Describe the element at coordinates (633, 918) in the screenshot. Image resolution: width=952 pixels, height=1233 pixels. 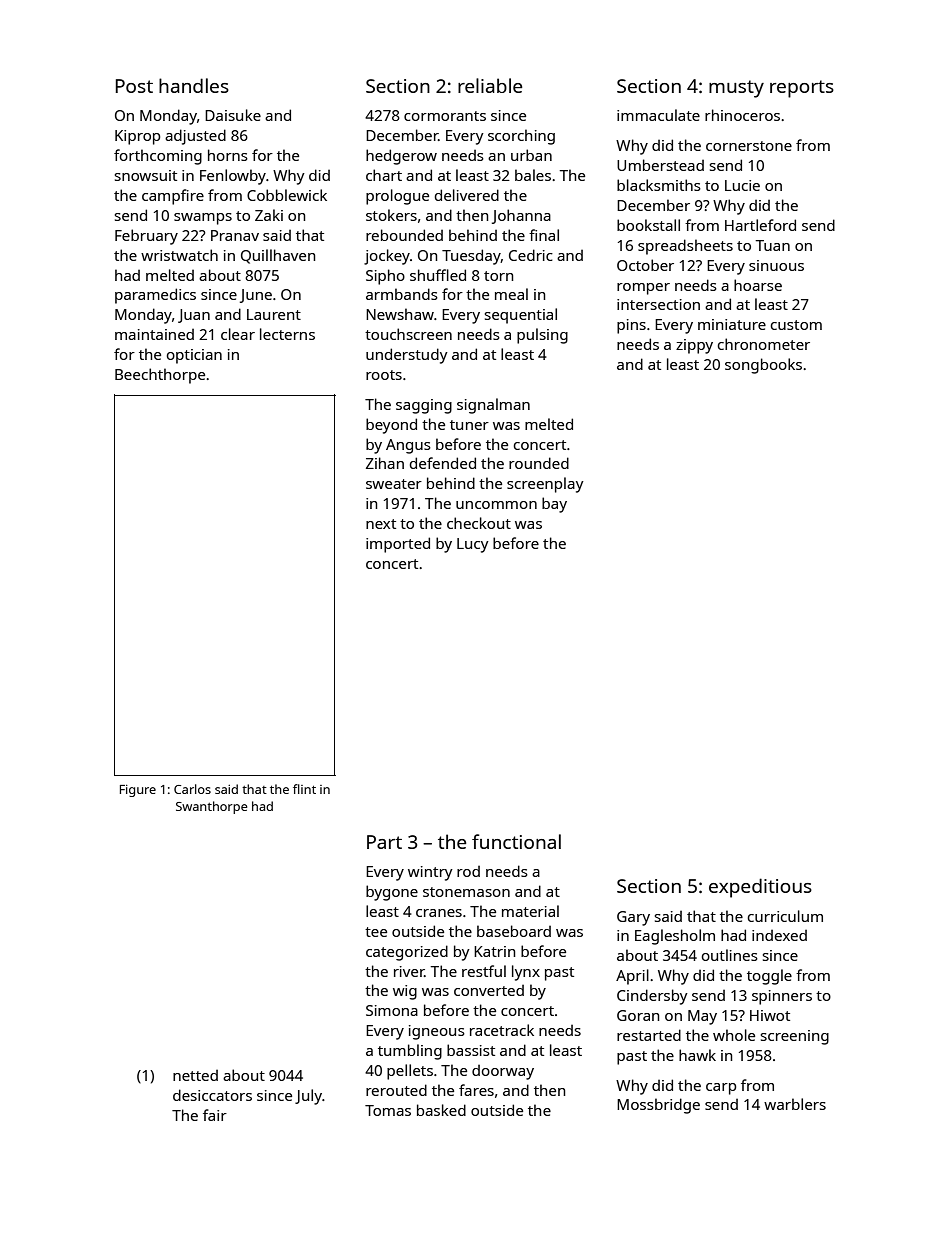
I see `Gary` at that location.
